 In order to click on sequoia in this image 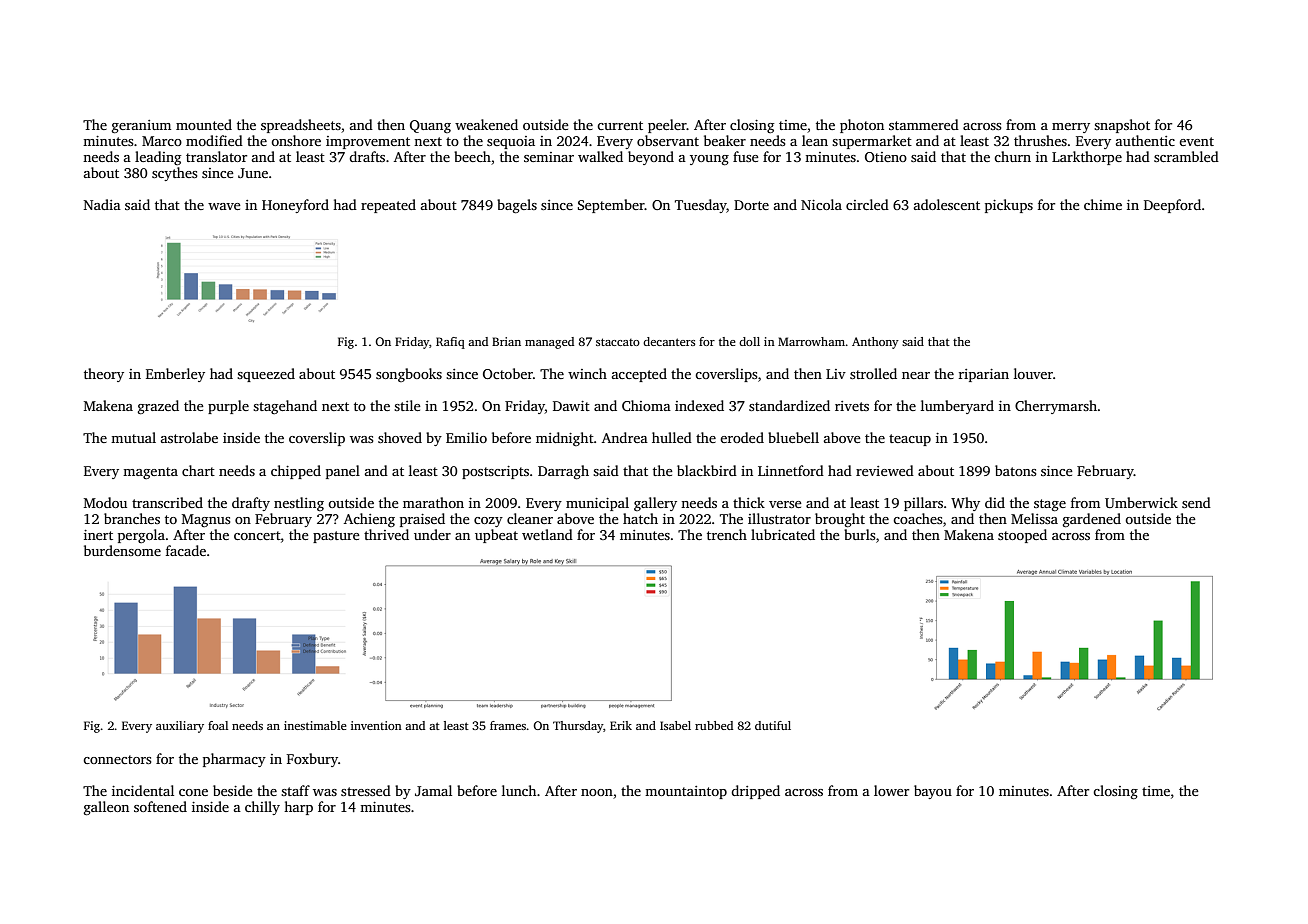, I will do `click(511, 142)`.
